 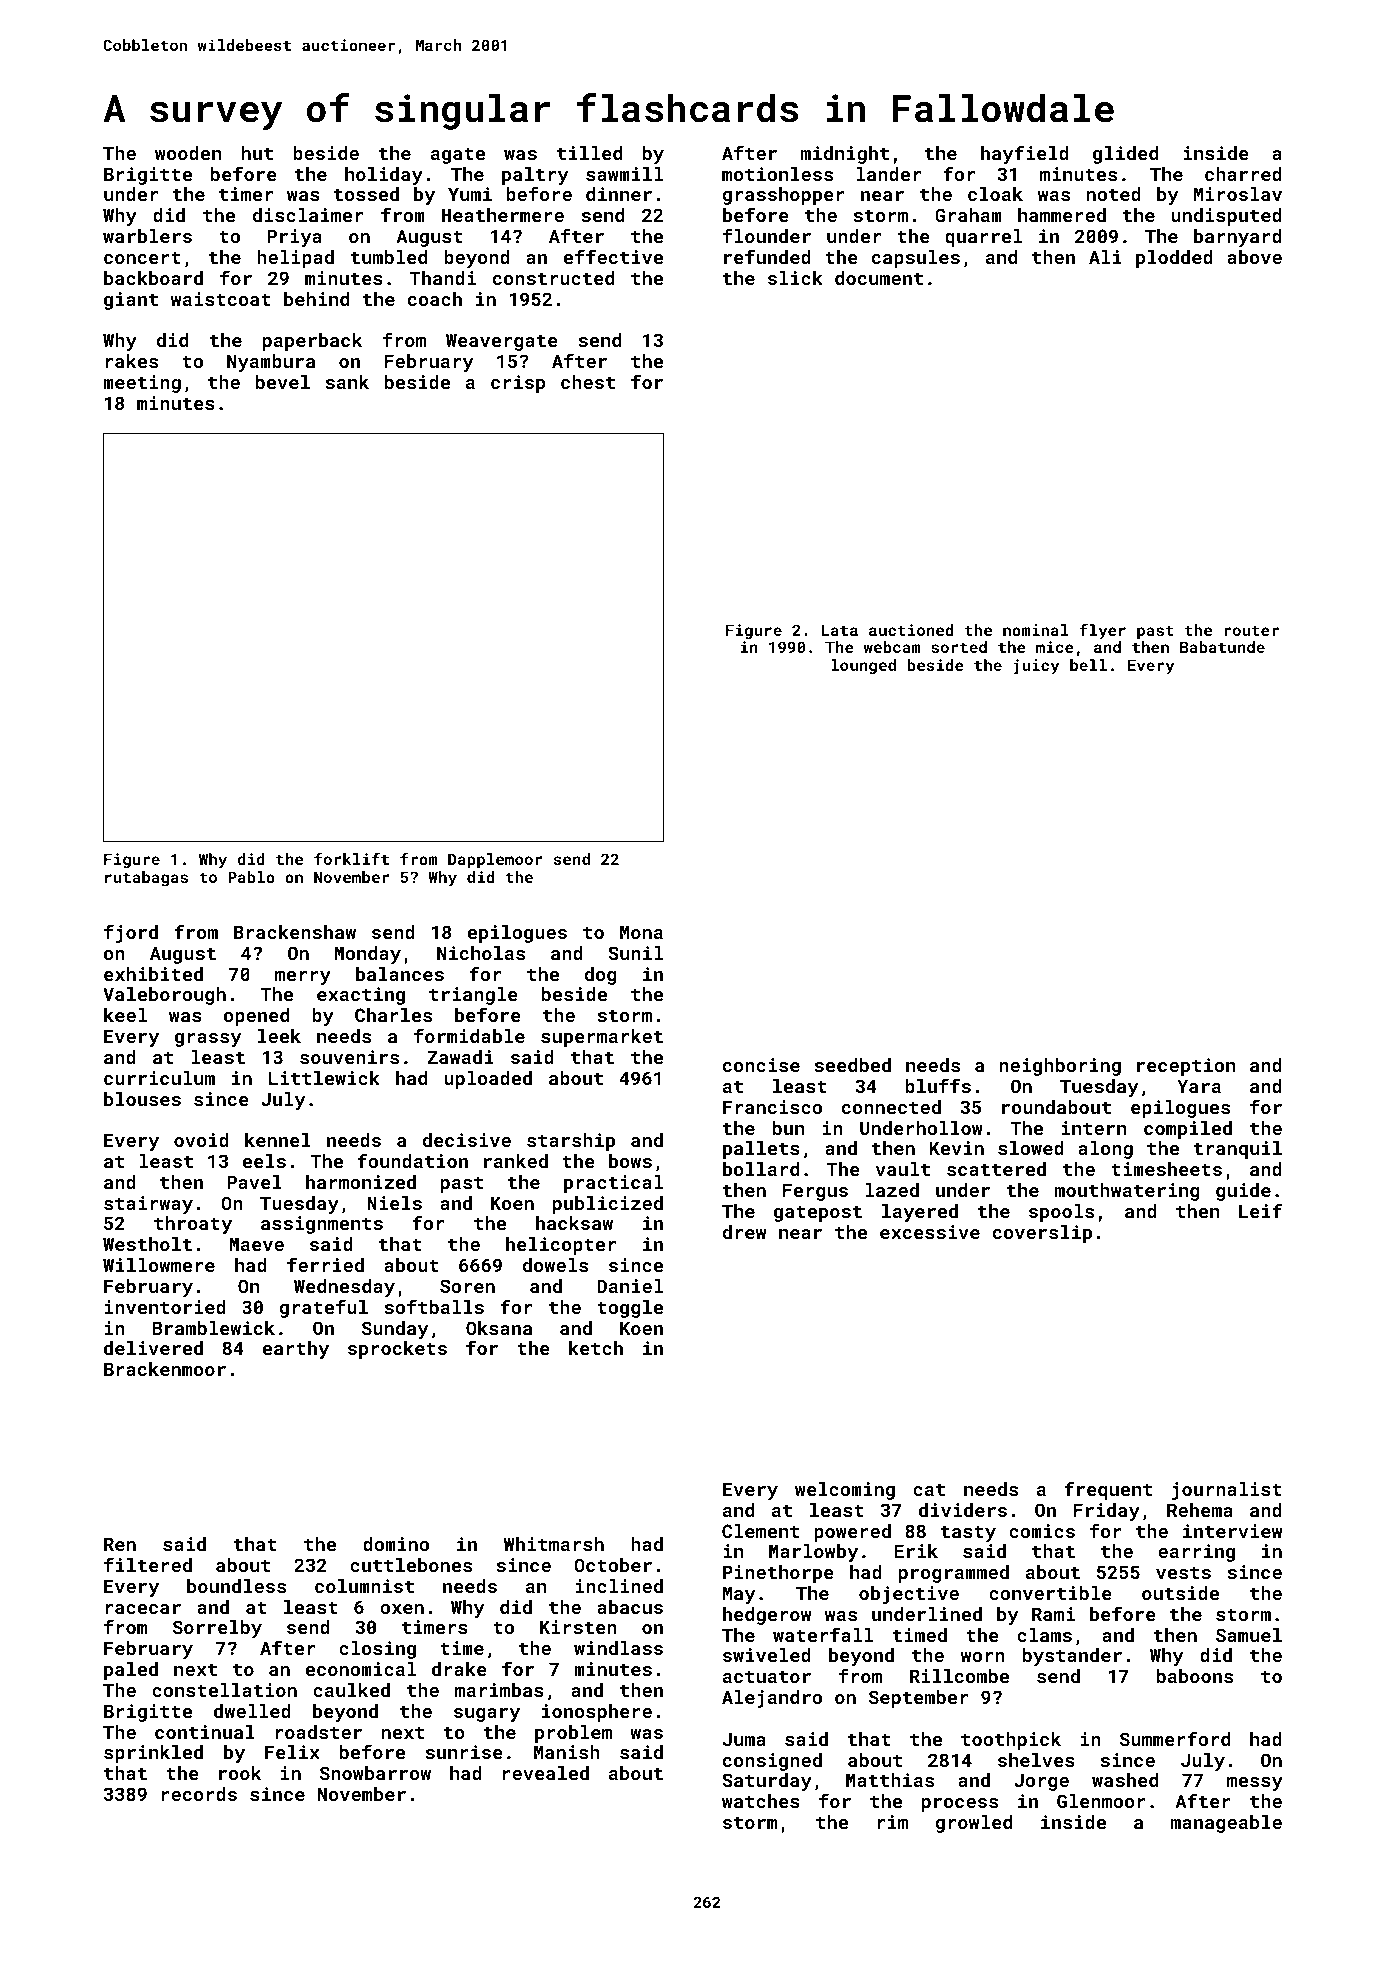 What do you see at coordinates (384, 176) in the screenshot?
I see `holiday` at bounding box center [384, 176].
